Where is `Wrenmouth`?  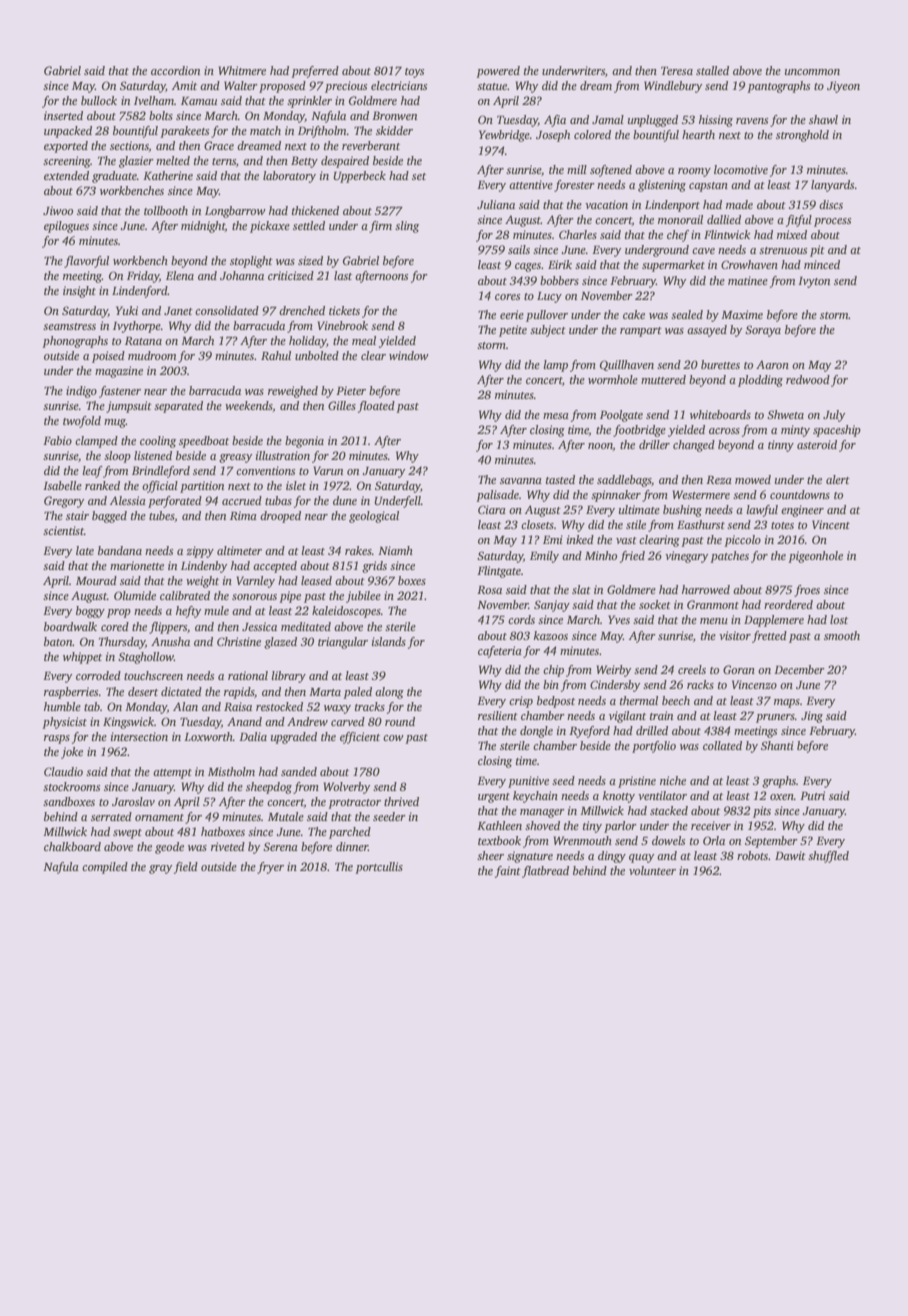
Wrenmouth is located at coordinates (582, 840).
